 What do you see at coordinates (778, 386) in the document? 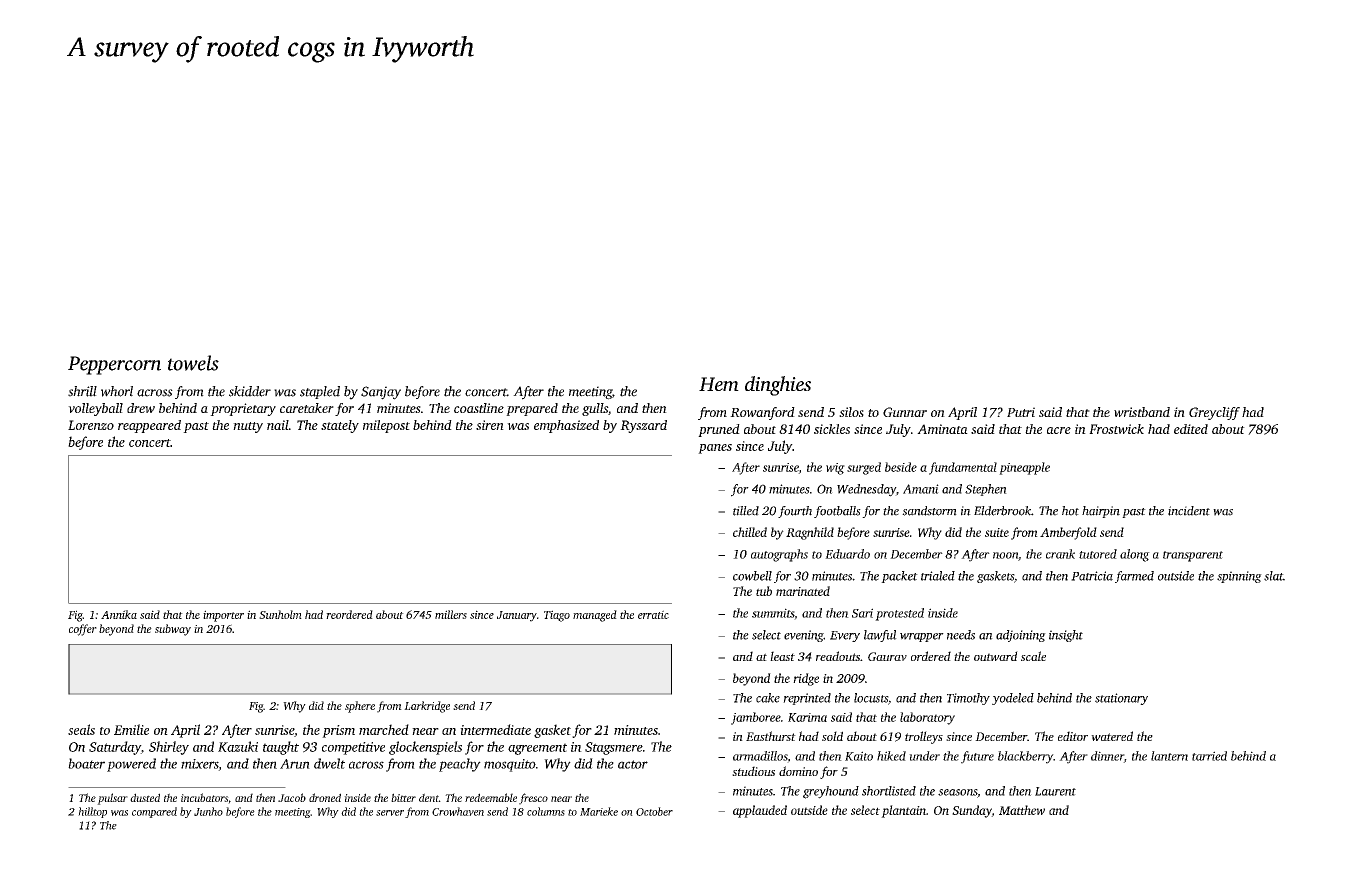
I see `dinghies` at bounding box center [778, 386].
